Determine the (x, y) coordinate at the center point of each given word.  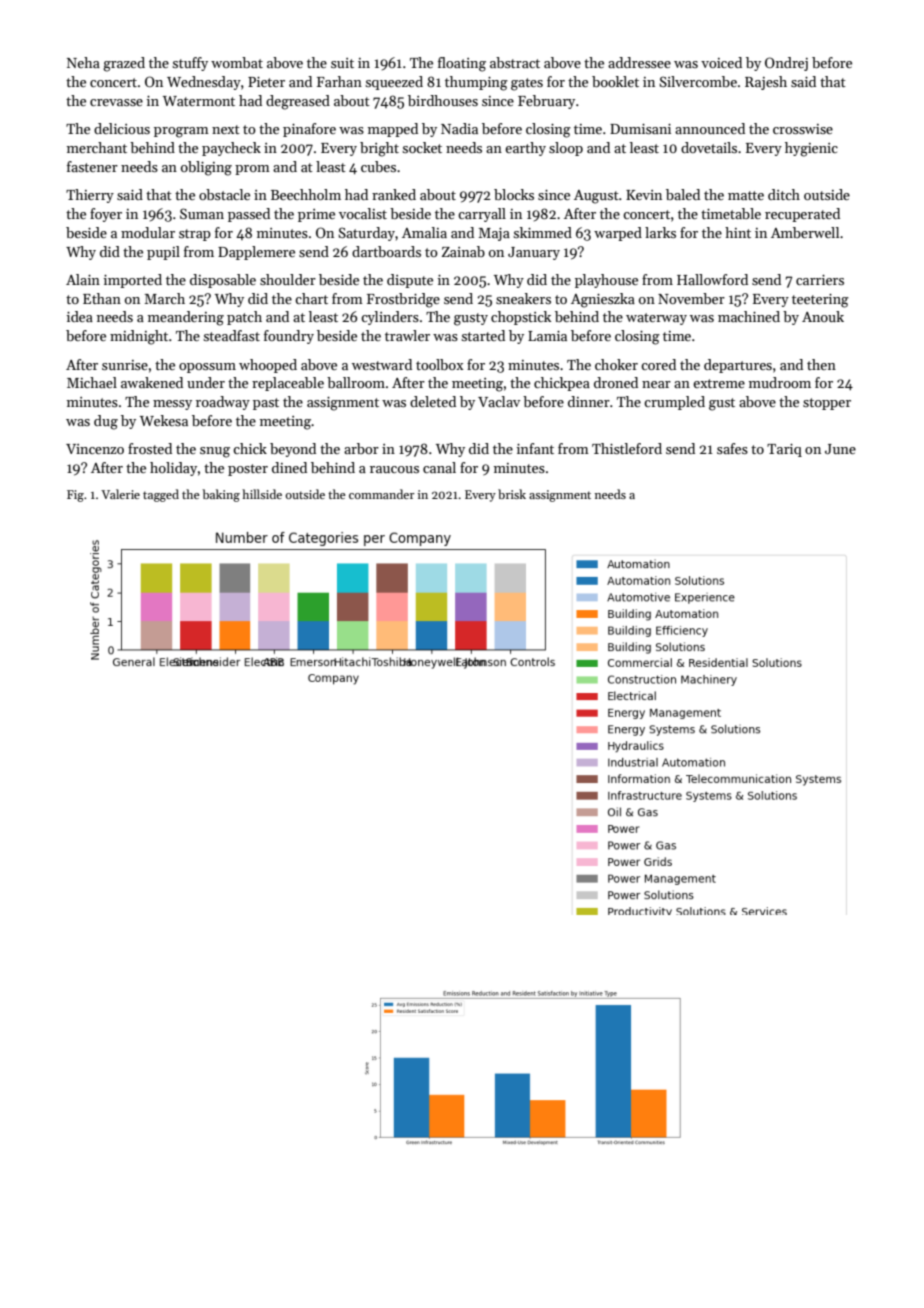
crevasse (116, 102)
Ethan (102, 298)
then (821, 364)
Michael (92, 382)
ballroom (356, 382)
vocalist (363, 213)
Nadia (459, 128)
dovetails (709, 147)
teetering (820, 301)
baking (221, 495)
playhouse (606, 281)
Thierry (90, 196)
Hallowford (712, 279)
